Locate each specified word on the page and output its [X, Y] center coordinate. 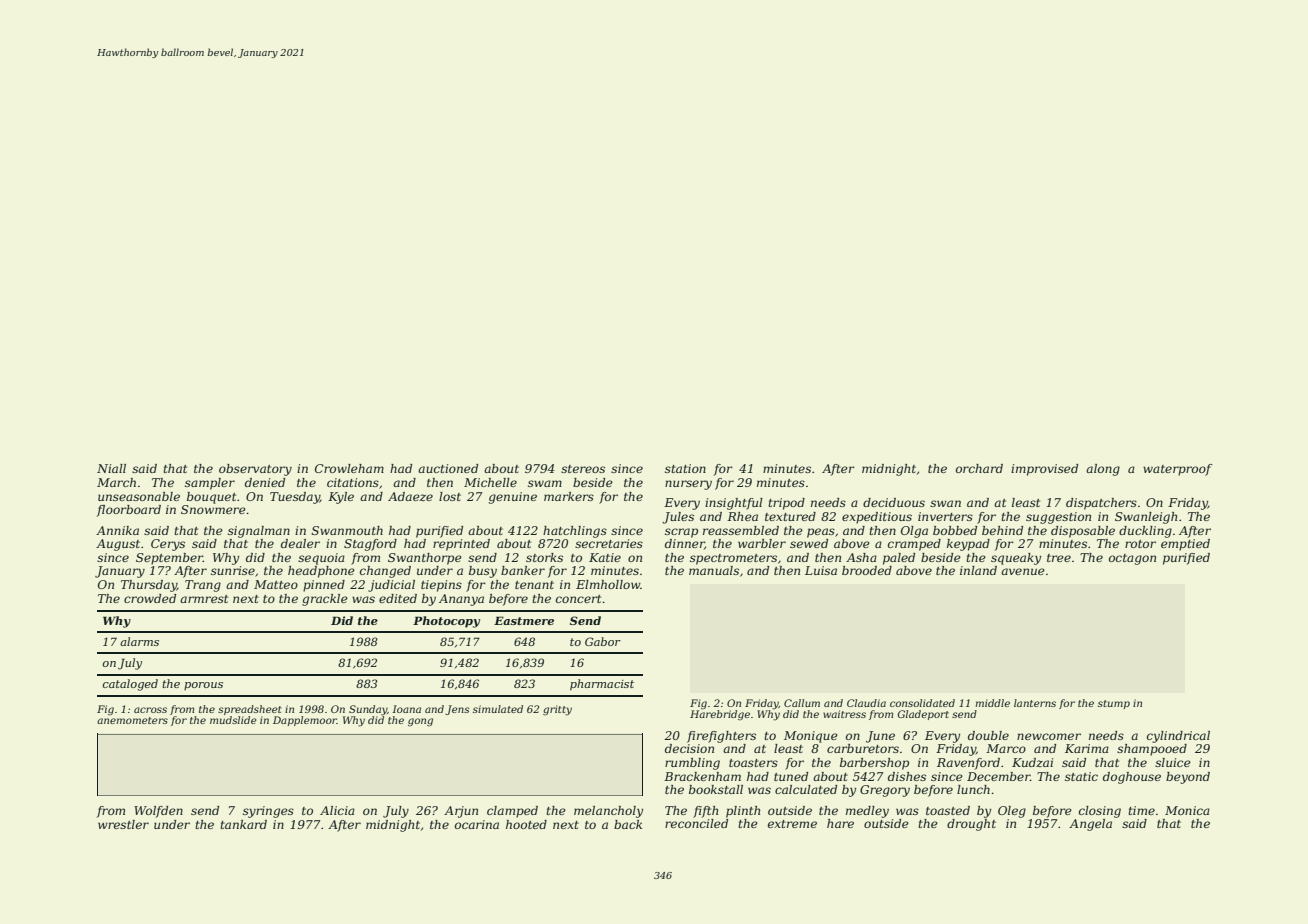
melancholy [608, 812]
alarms [139, 641]
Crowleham [349, 468]
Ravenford [968, 764]
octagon [1132, 559]
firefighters [721, 737]
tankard [243, 824]
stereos [583, 469]
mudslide [233, 720]
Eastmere [524, 620]
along [1103, 470]
